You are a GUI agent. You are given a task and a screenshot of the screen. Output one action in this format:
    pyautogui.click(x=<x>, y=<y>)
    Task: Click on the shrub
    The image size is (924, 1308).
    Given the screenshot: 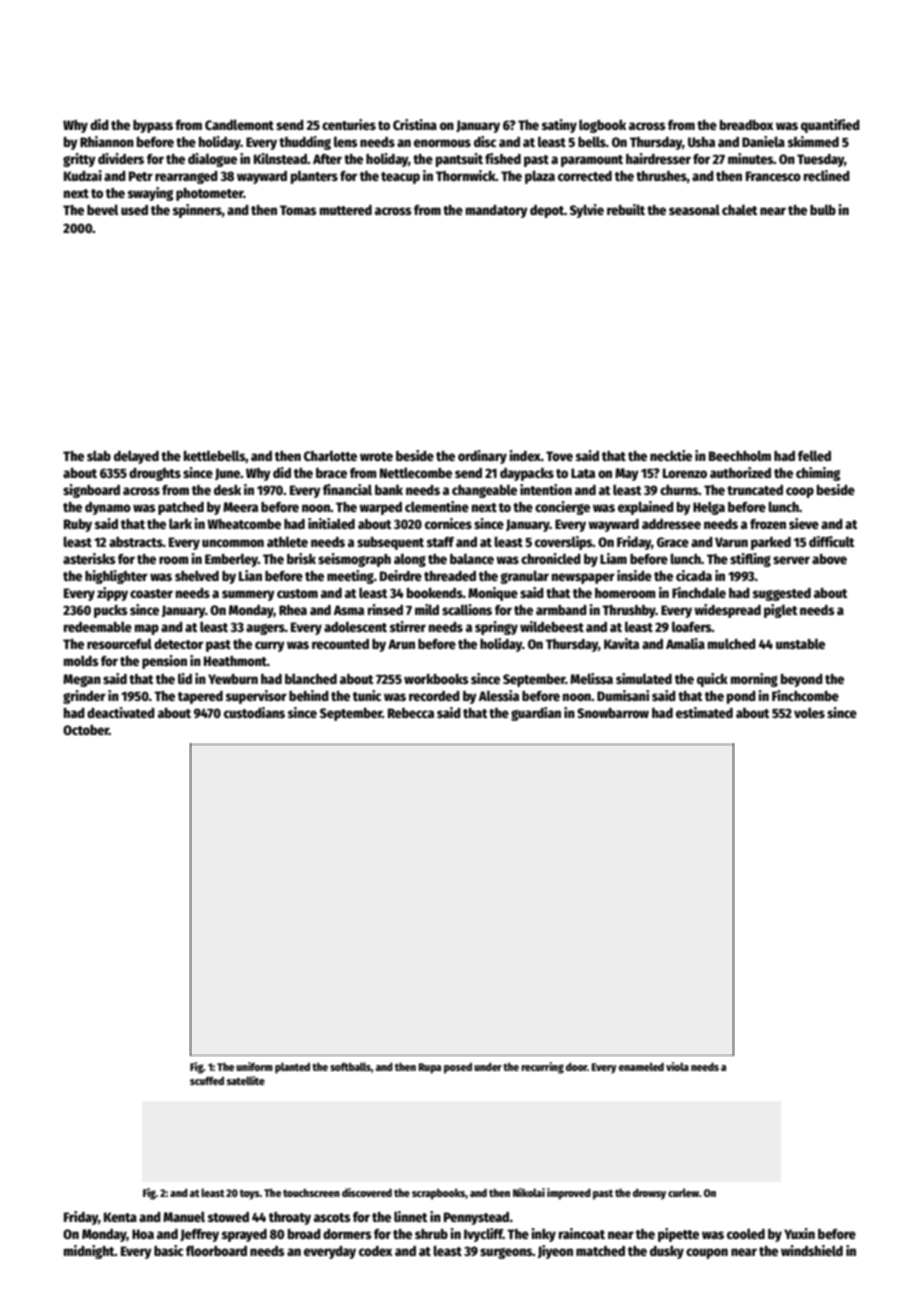 What is the action you would take?
    pyautogui.click(x=431, y=1234)
